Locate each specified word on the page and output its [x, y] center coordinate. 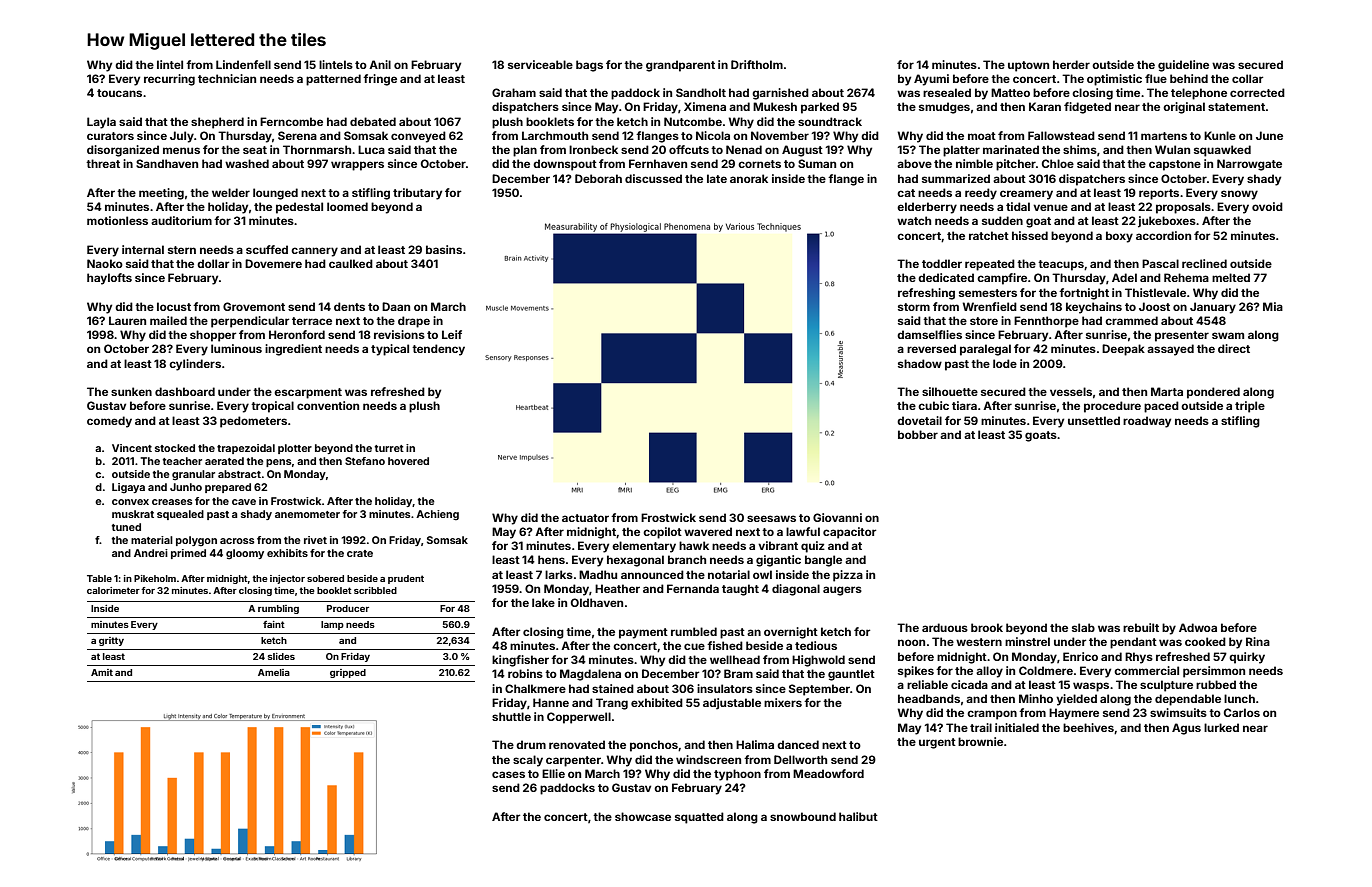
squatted [699, 818]
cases [508, 774]
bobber [918, 434]
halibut [858, 816]
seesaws [771, 518]
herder [1071, 64]
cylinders [195, 365]
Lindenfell [243, 64]
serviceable [540, 64]
